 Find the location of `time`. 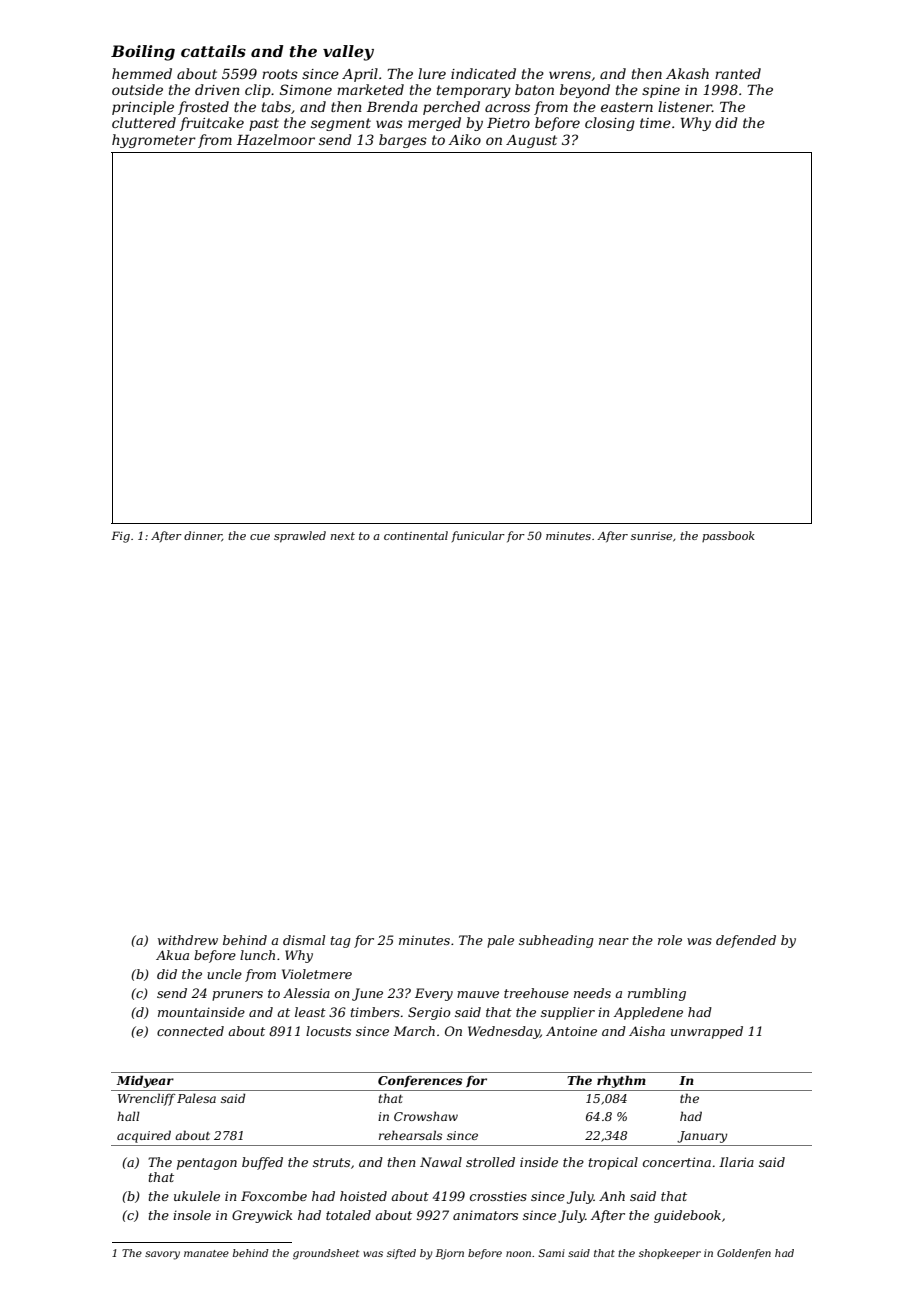

time is located at coordinates (655, 123).
